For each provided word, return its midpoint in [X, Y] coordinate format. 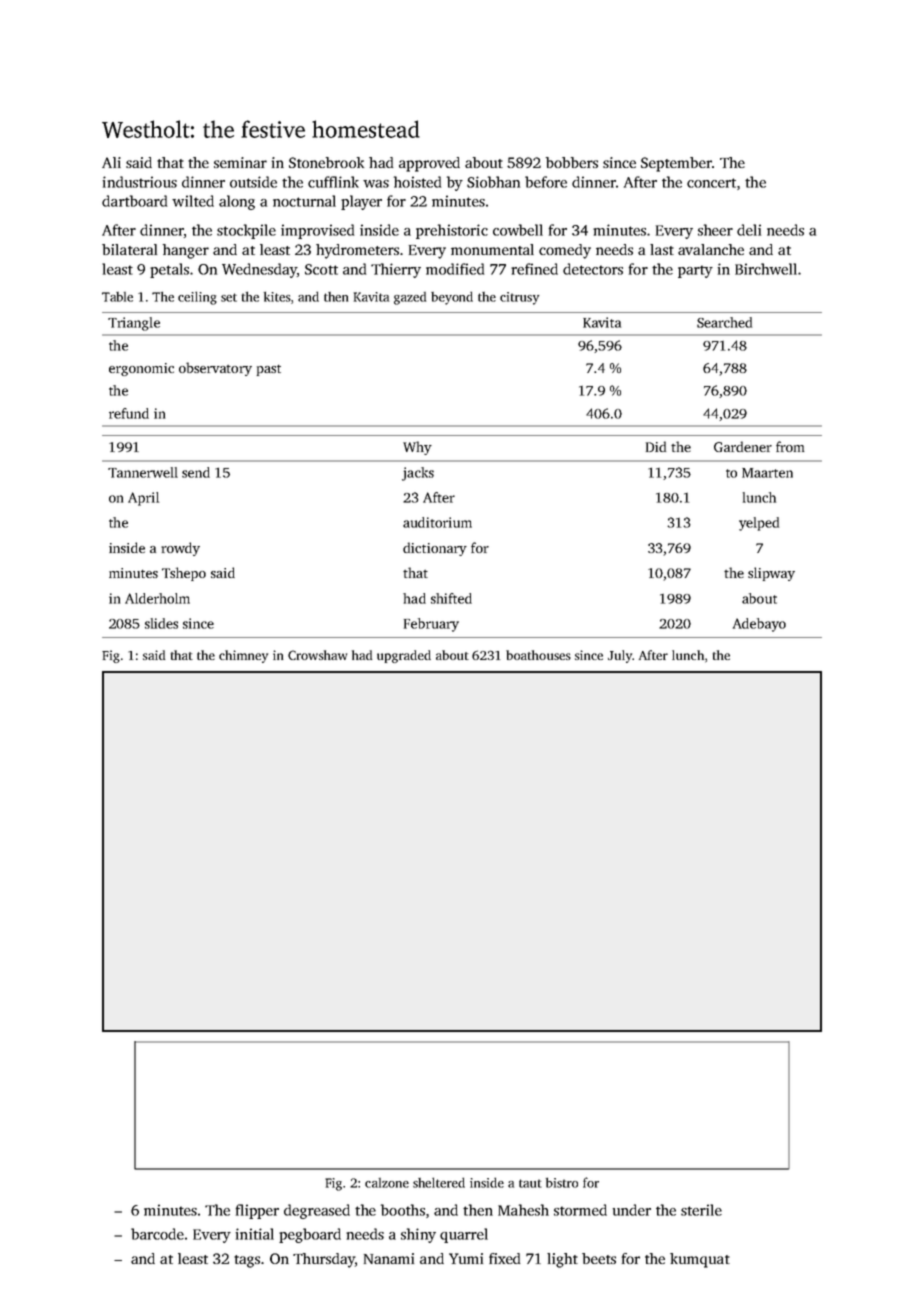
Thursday [324, 1260]
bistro [562, 1183]
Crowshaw [317, 655]
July [620, 656]
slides [161, 623]
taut [530, 1183]
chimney [243, 656]
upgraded [404, 656]
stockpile [246, 231]
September [676, 164]
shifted [451, 598]
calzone [387, 1183]
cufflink [333, 182]
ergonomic [141, 369]
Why [417, 448]
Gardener [743, 446]
